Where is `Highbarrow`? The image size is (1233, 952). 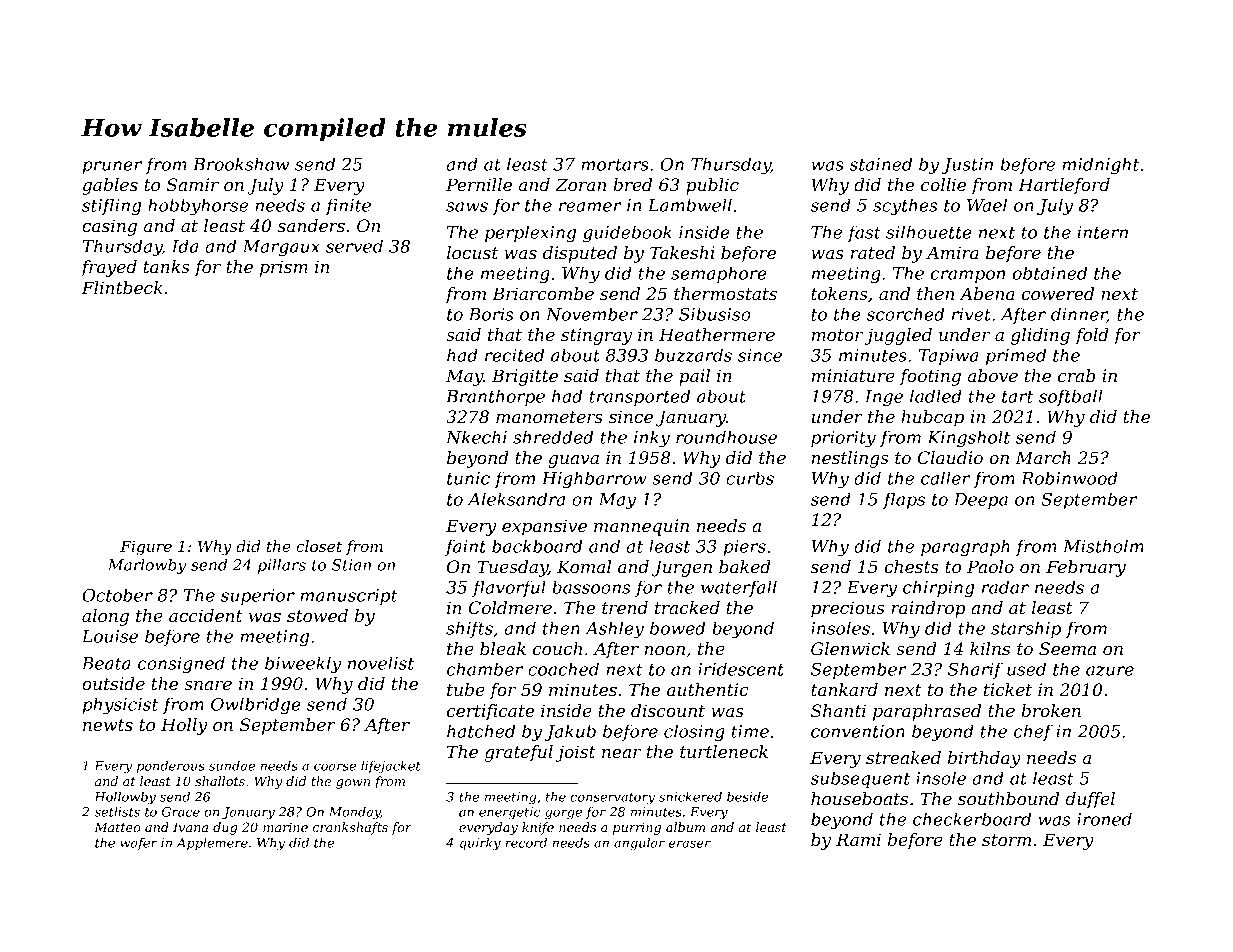
Highbarrow is located at coordinates (594, 480).
